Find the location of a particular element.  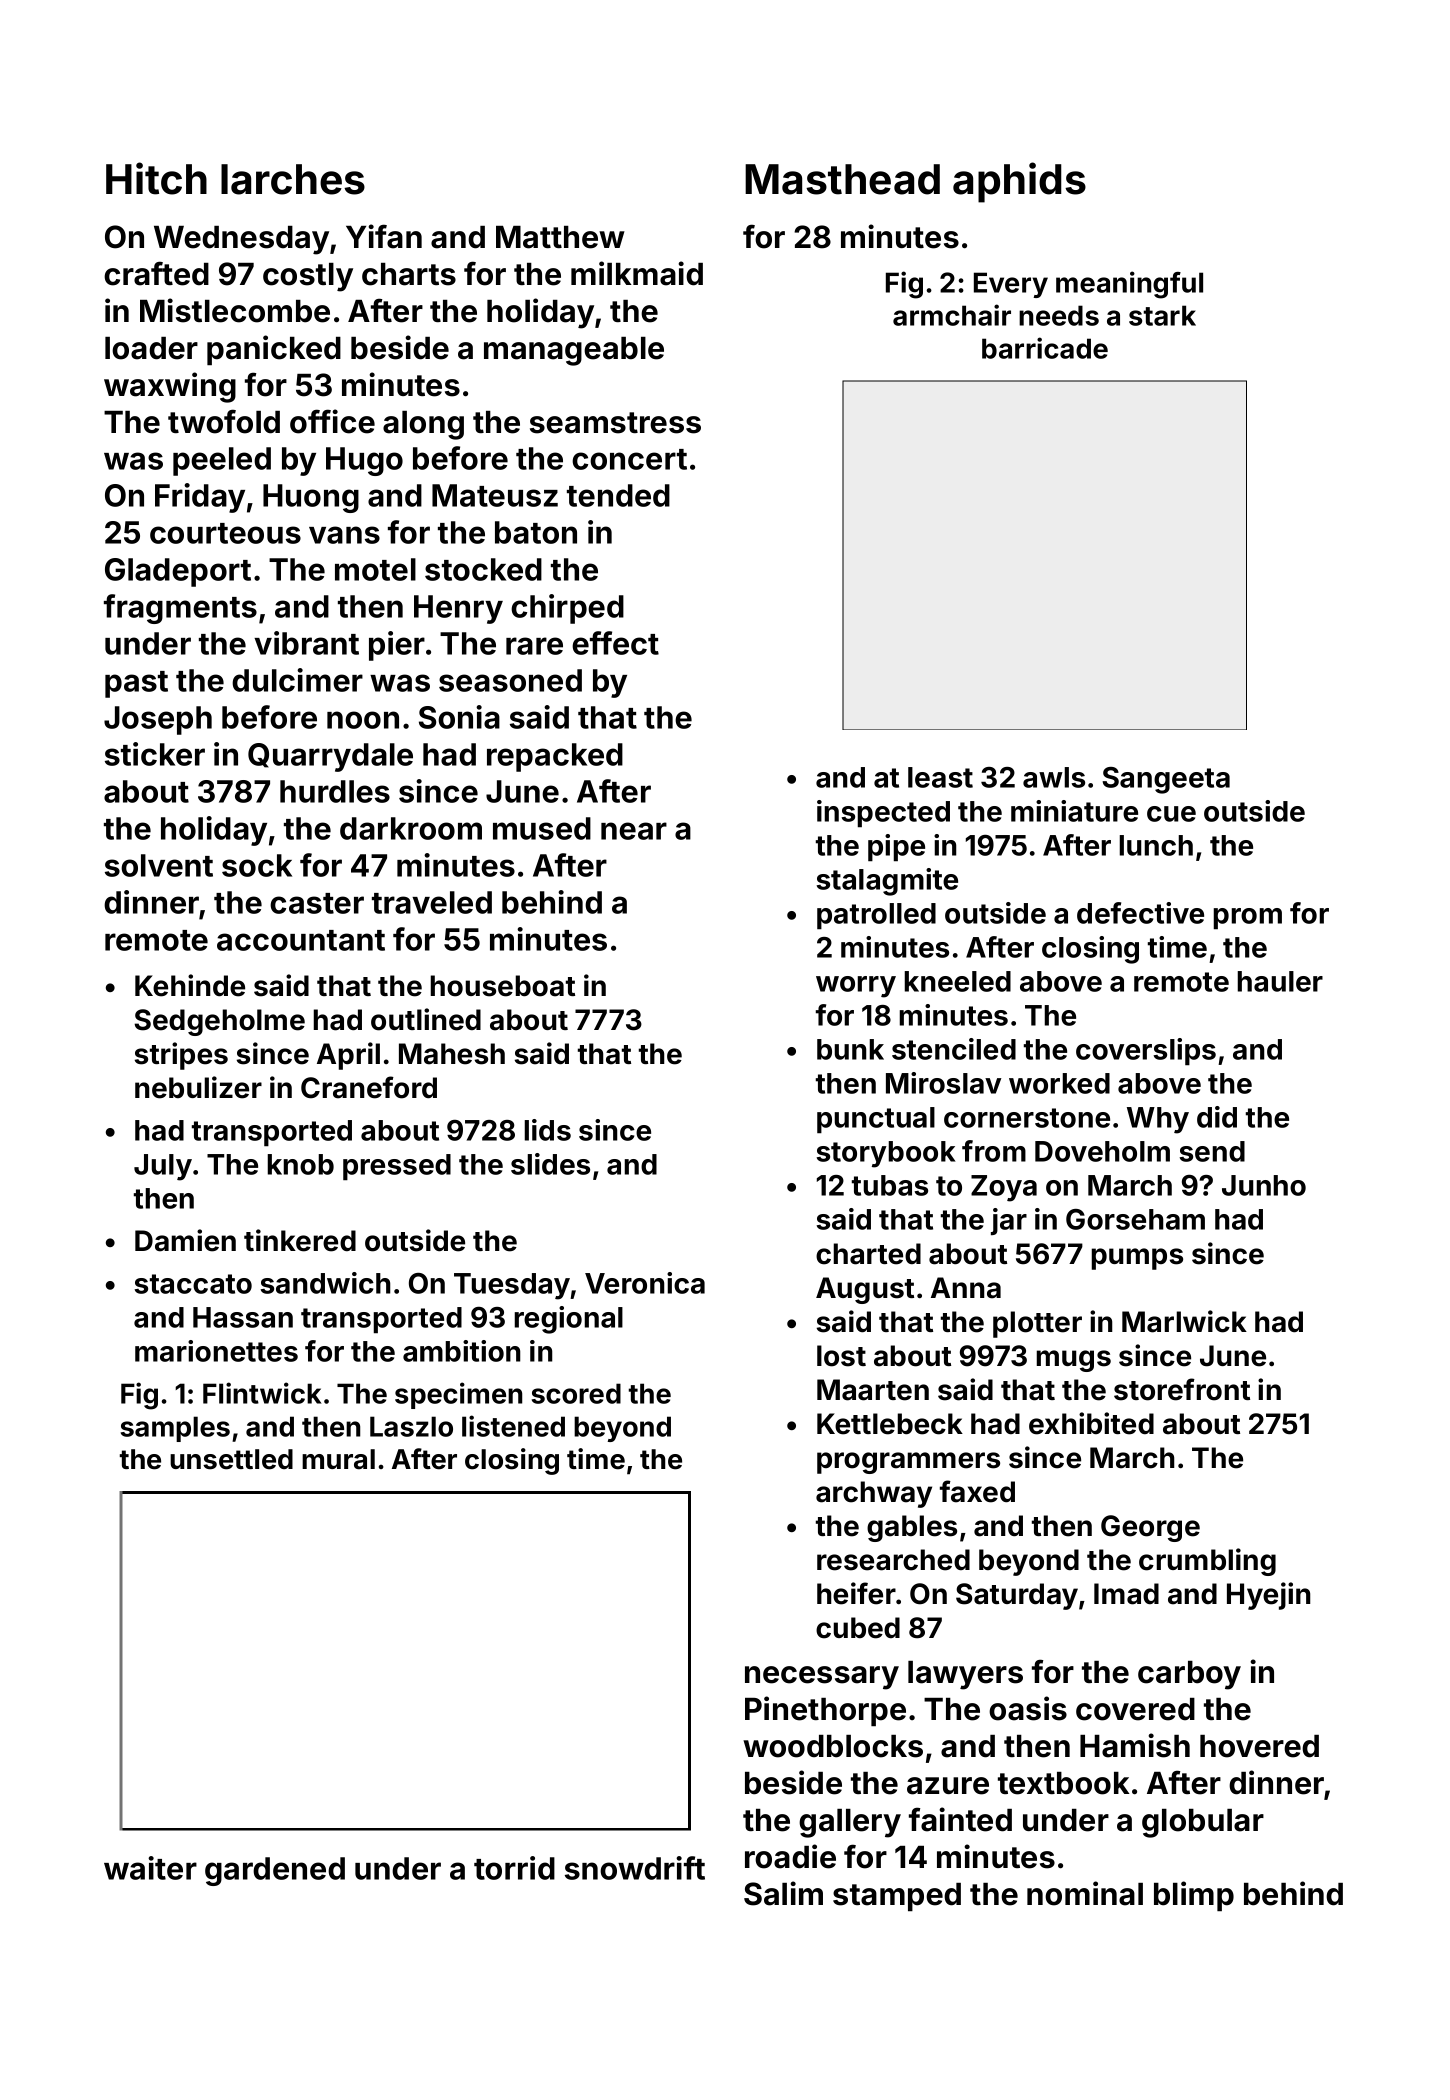

July is located at coordinates (163, 1167).
